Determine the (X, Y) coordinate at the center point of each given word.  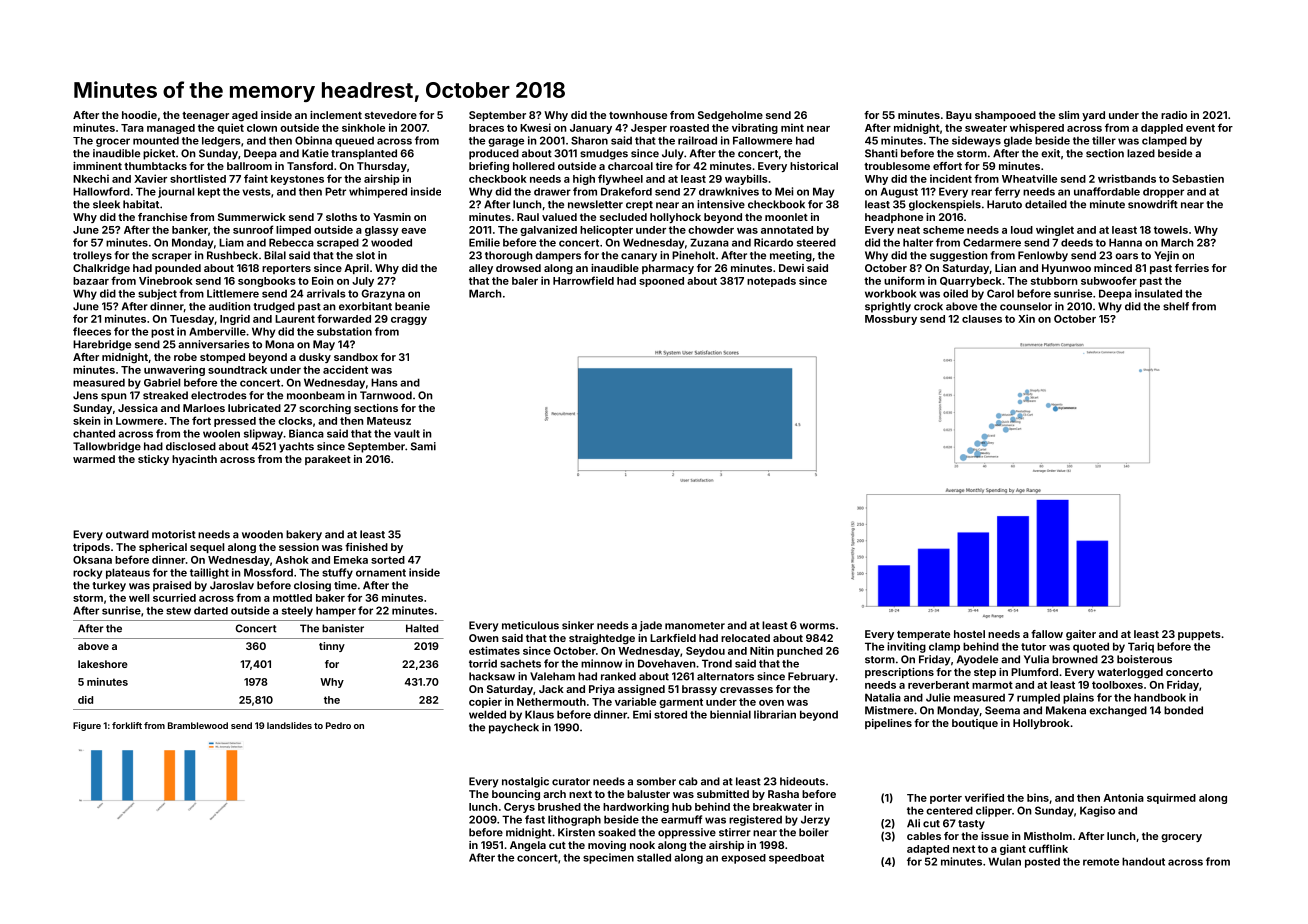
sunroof (253, 229)
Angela (528, 846)
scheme (943, 230)
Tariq (1141, 647)
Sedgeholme (730, 116)
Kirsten (576, 832)
